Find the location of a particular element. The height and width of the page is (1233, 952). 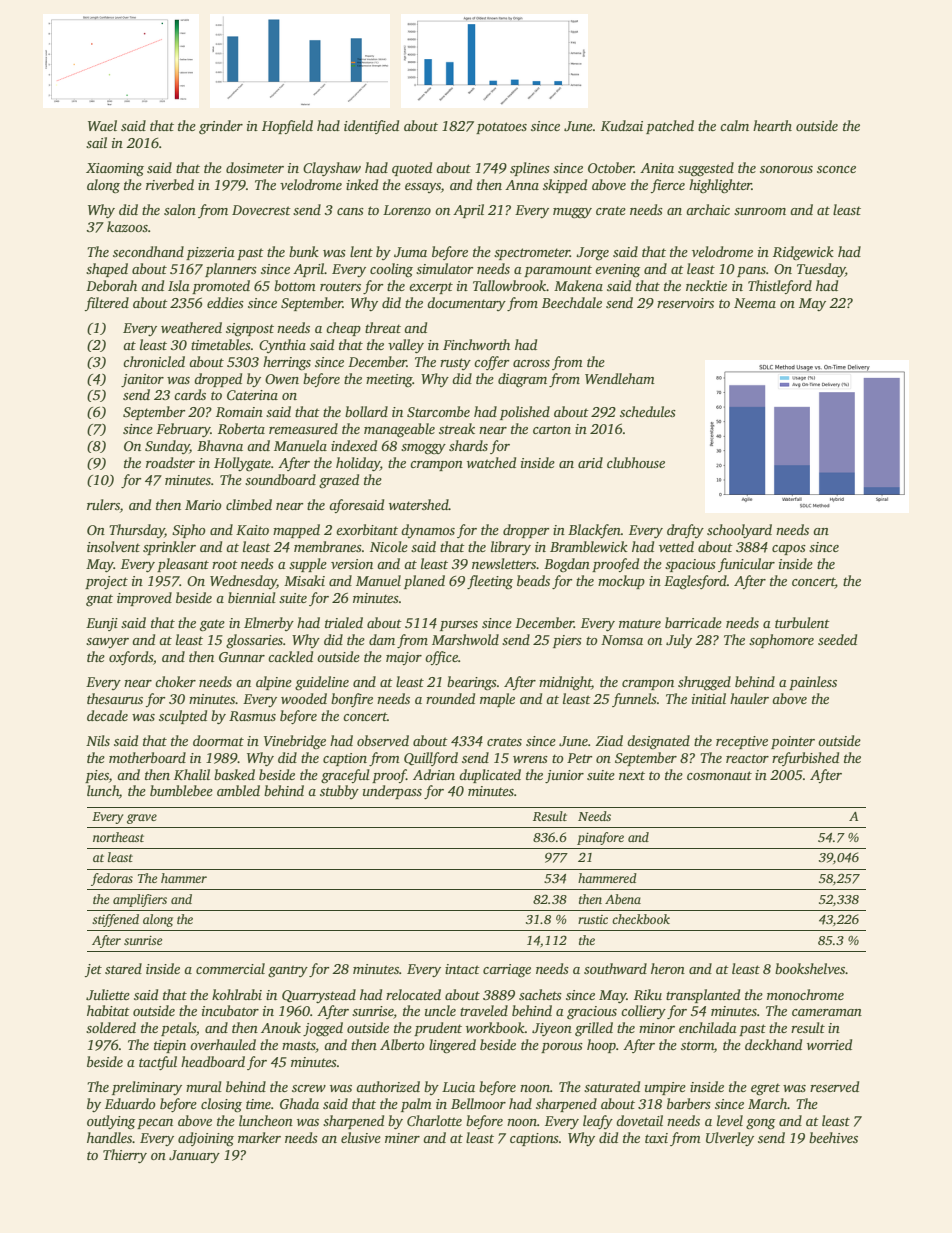

choker is located at coordinates (175, 681).
